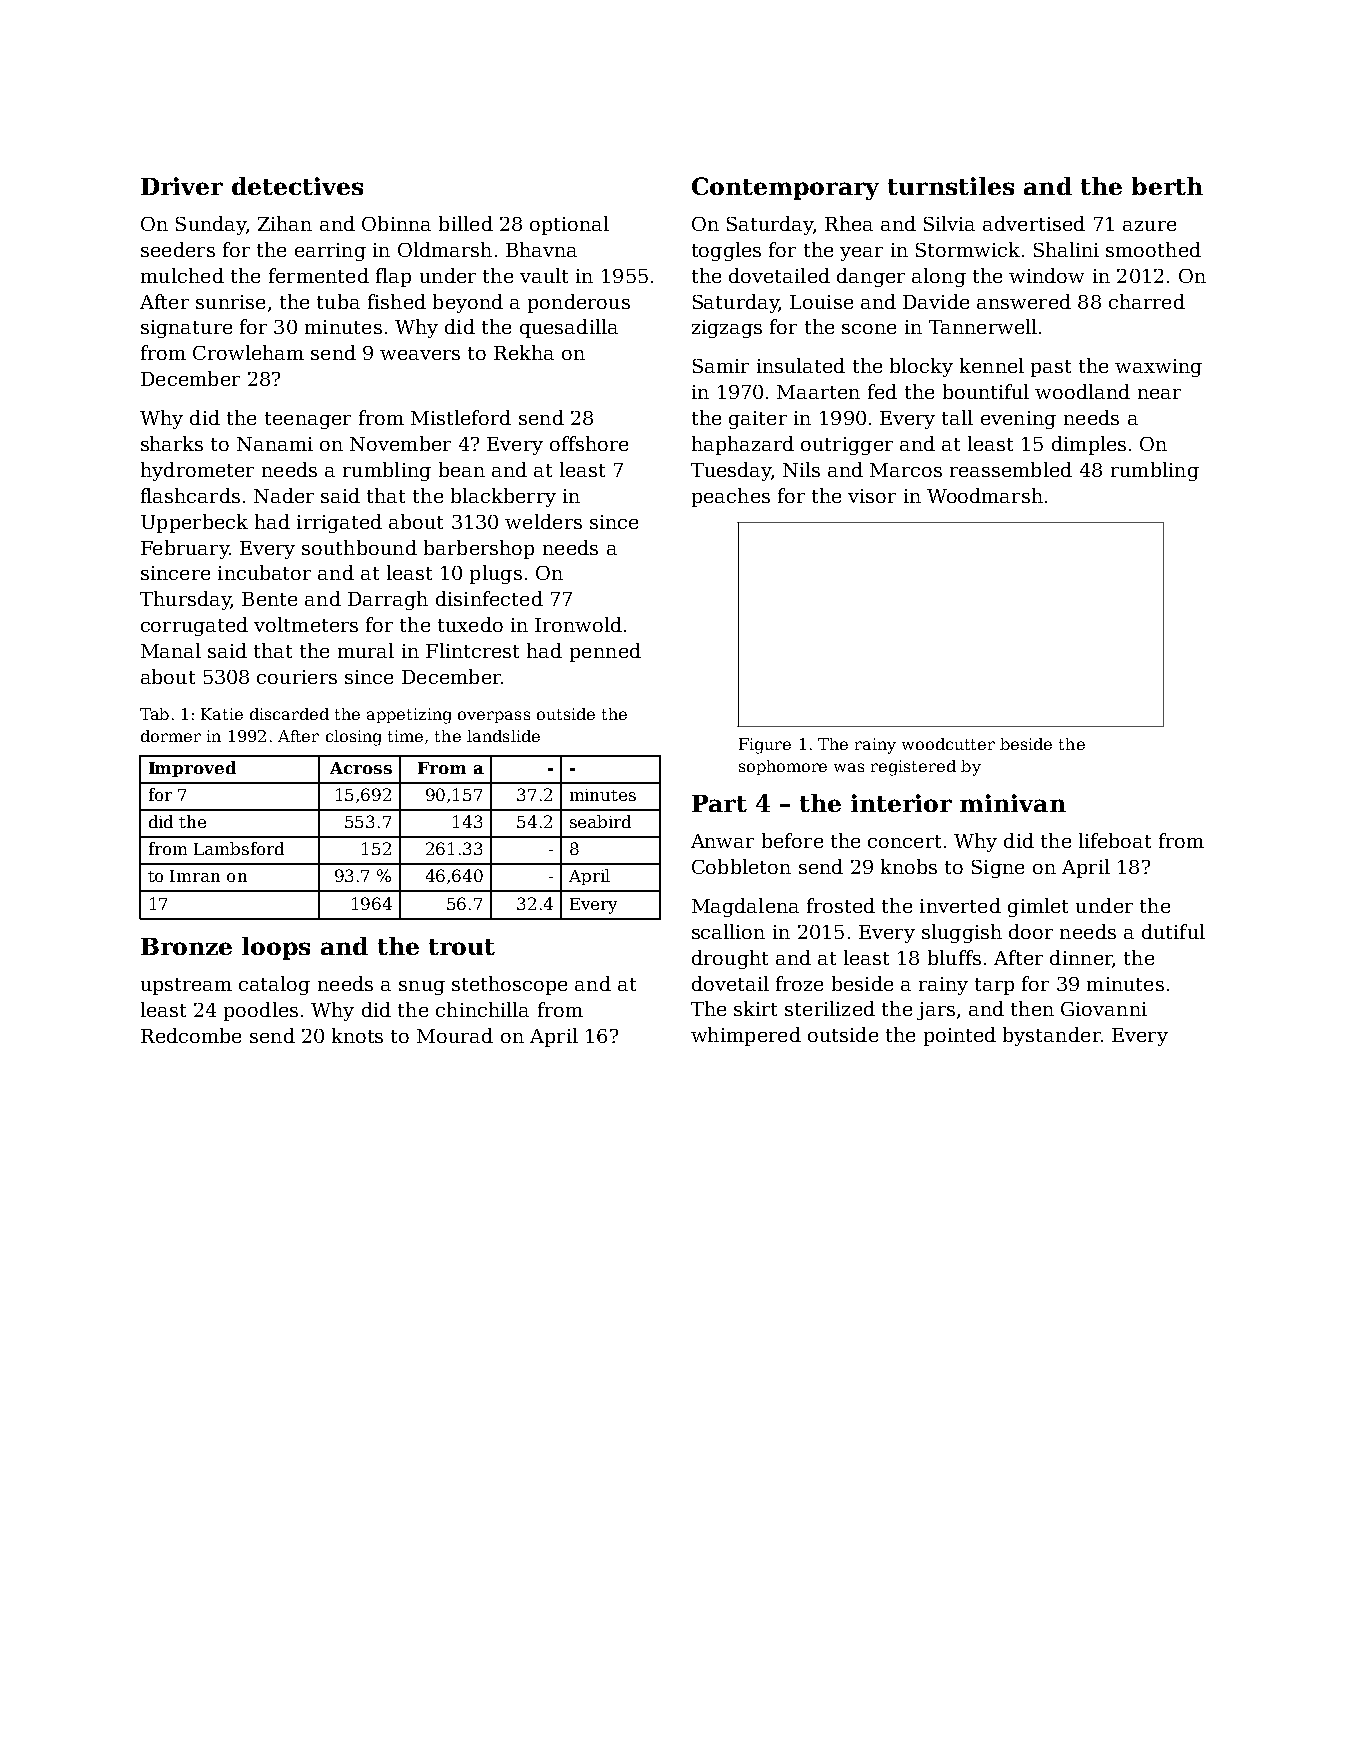  I want to click on Contemporary, so click(785, 188).
